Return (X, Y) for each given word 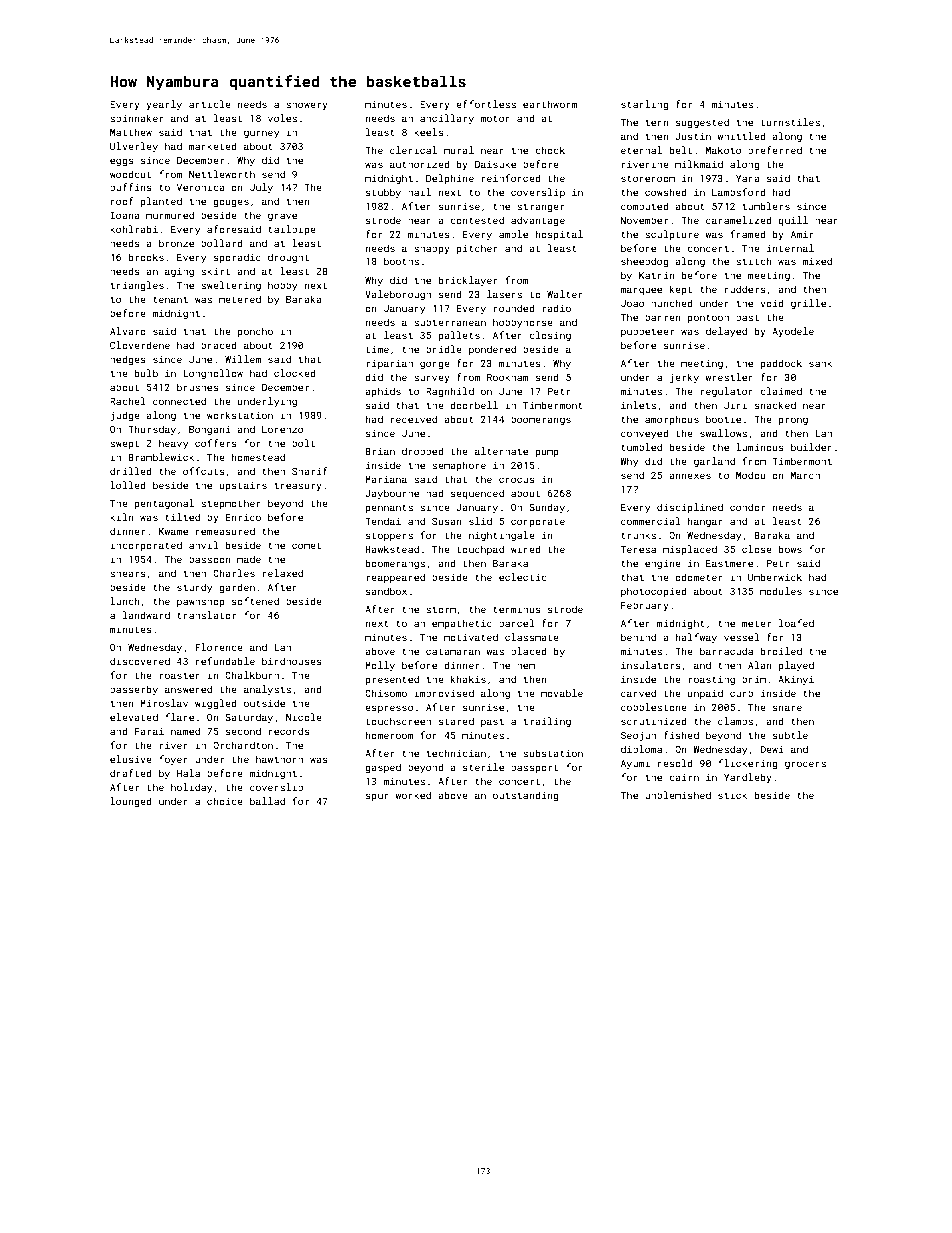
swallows (723, 433)
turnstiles (790, 122)
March (805, 475)
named (185, 731)
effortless (486, 104)
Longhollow (213, 374)
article (210, 104)
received (414, 419)
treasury (298, 486)
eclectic (522, 577)
